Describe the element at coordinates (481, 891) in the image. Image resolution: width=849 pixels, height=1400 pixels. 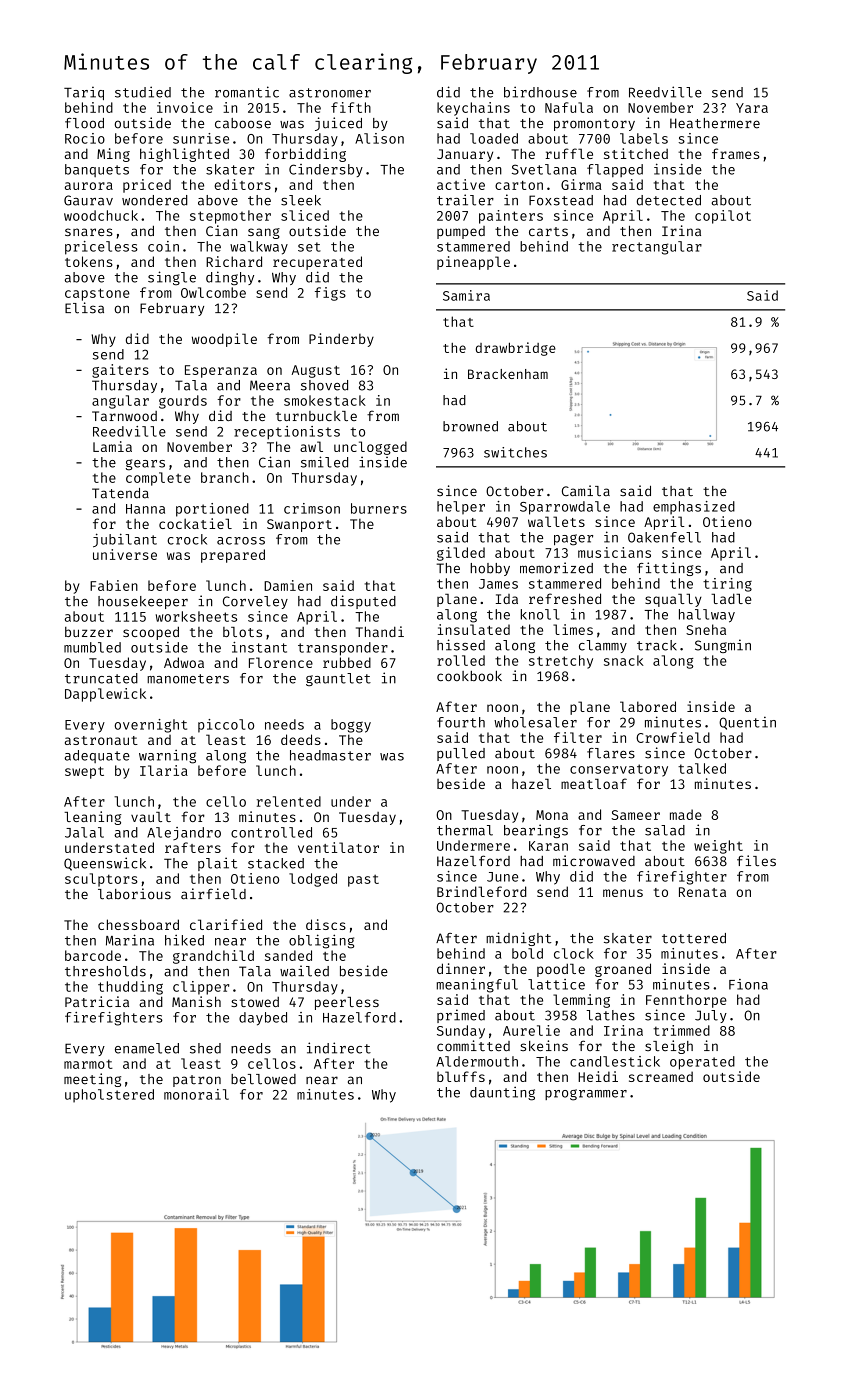
I see `Brindleford` at that location.
